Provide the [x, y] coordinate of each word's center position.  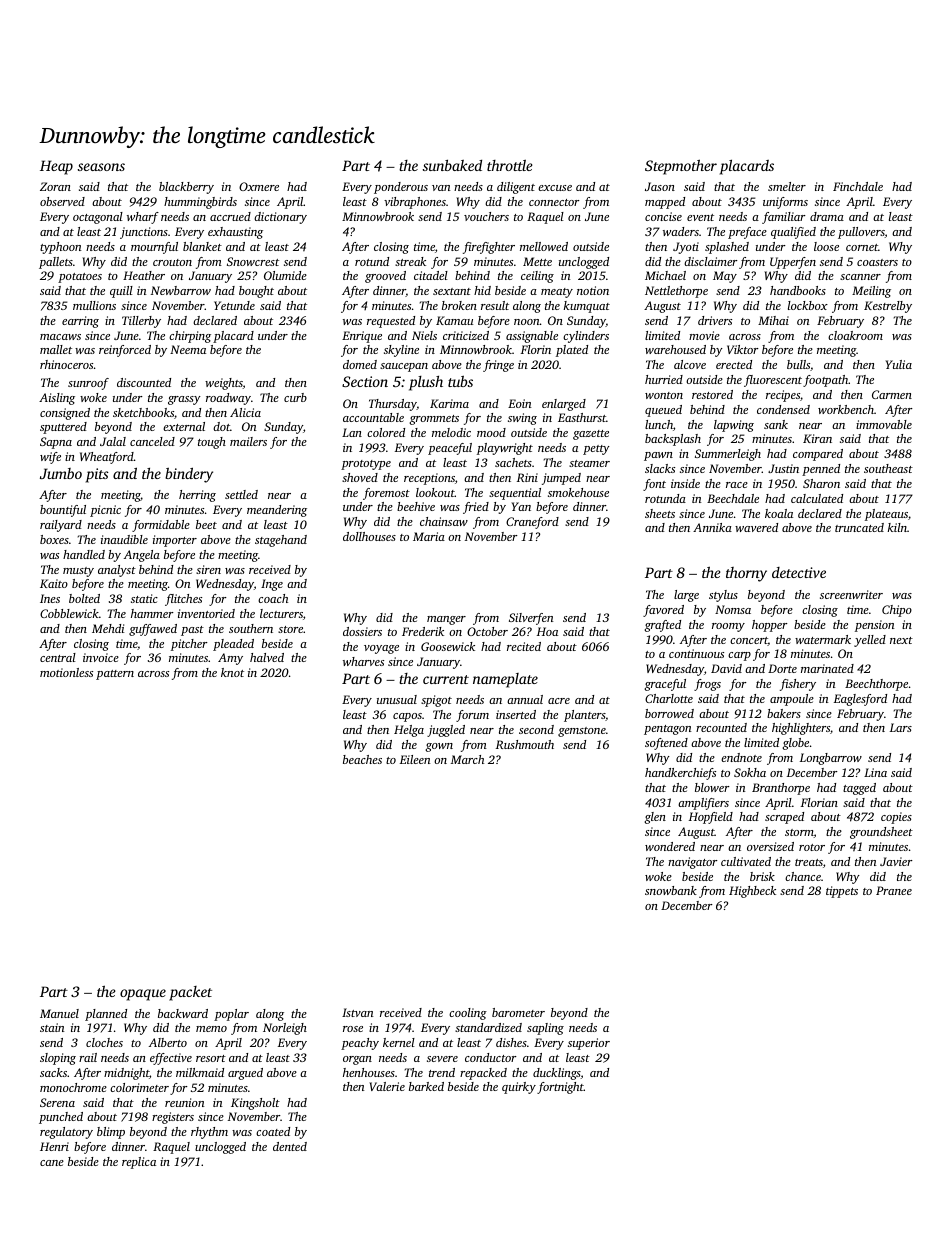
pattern [115, 675]
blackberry [186, 188]
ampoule [792, 700]
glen [655, 818]
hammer [152, 613]
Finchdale [858, 186]
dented [290, 1146]
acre [559, 701]
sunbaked [452, 165]
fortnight [560, 1088]
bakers [784, 713]
